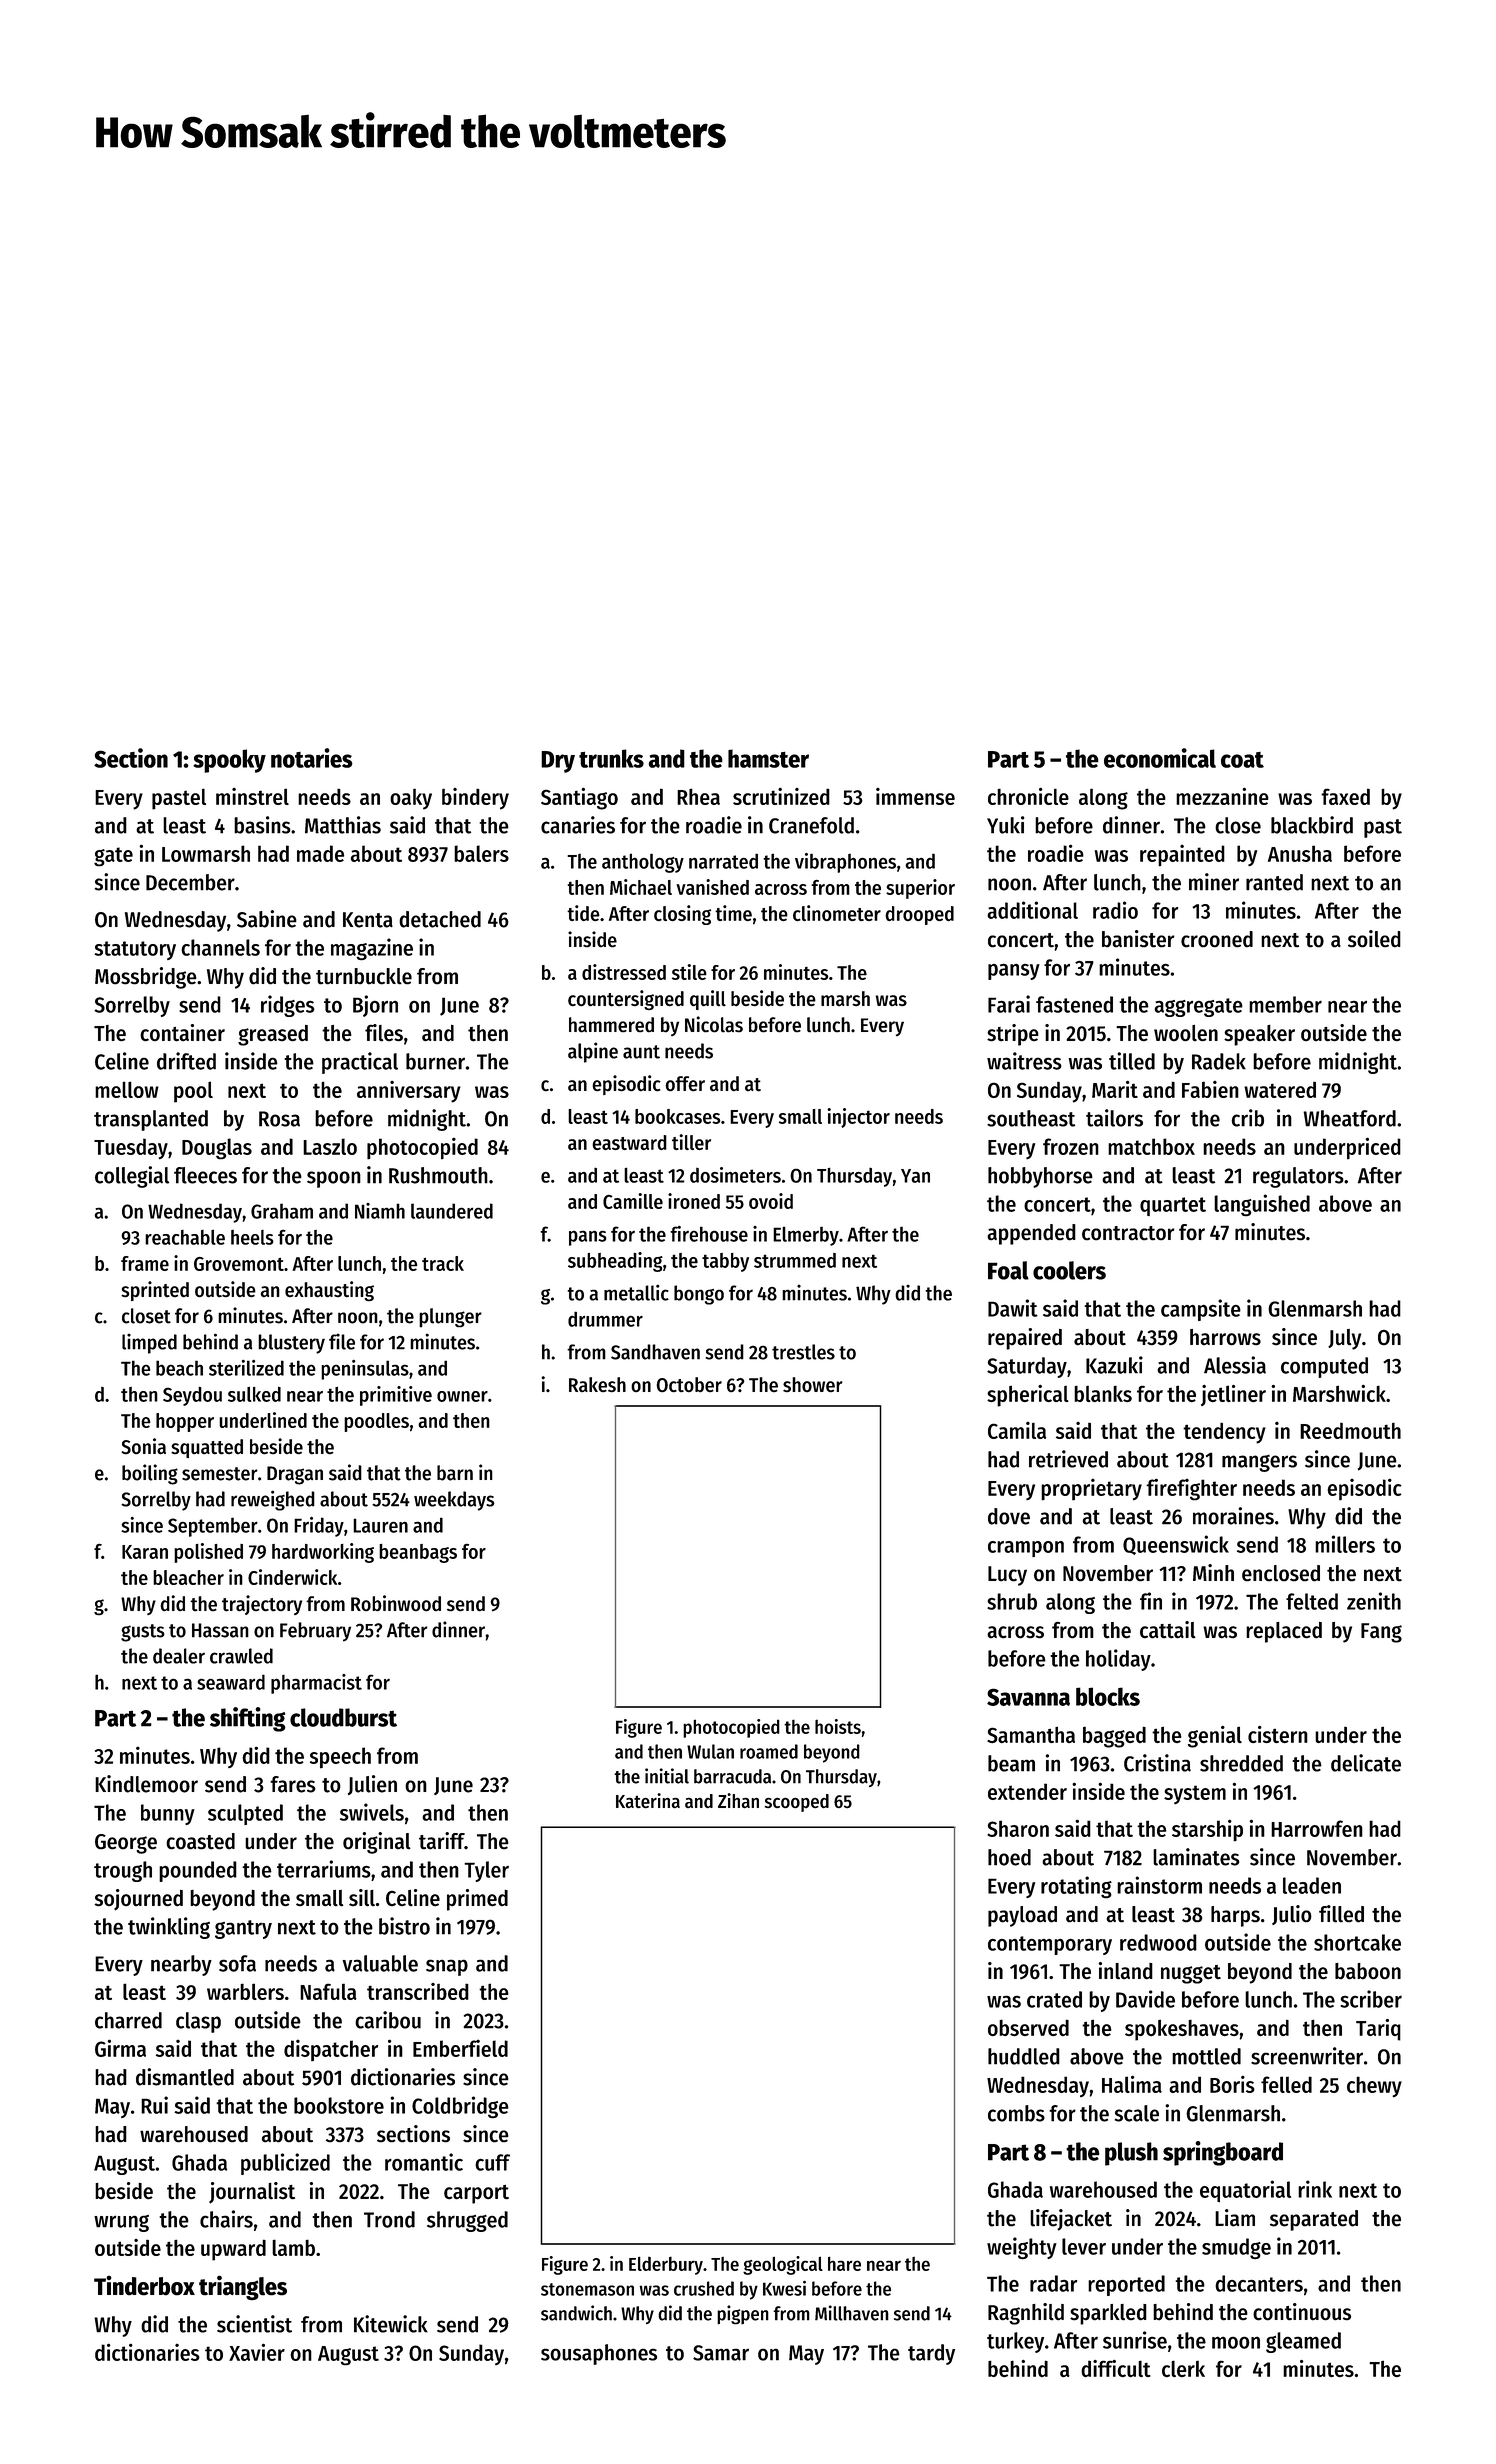 The width and height of the document is (1496, 2464). Describe the element at coordinates (248, 1719) in the document. I see `shifting` at that location.
